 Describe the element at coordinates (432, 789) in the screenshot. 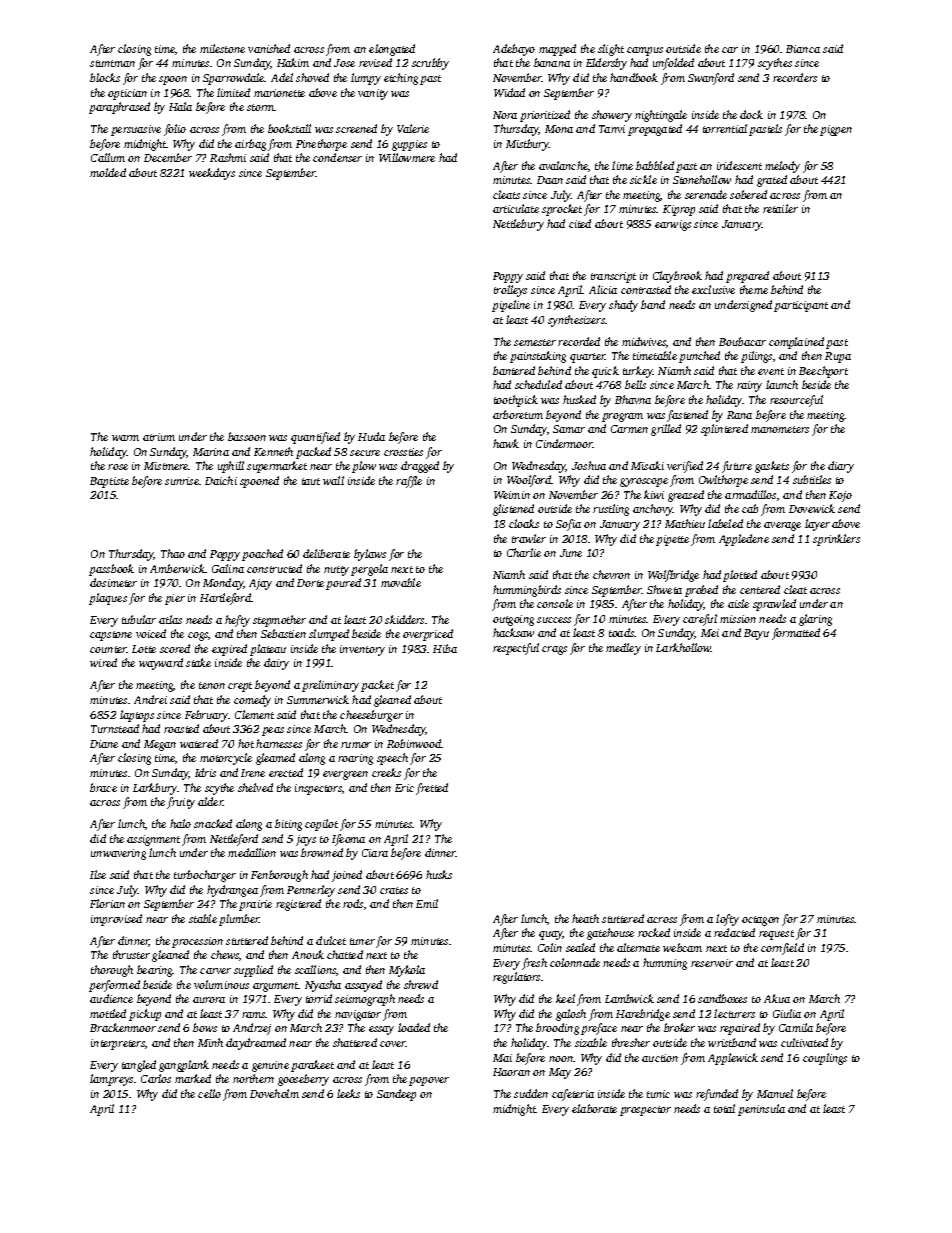

I see `fretted` at that location.
